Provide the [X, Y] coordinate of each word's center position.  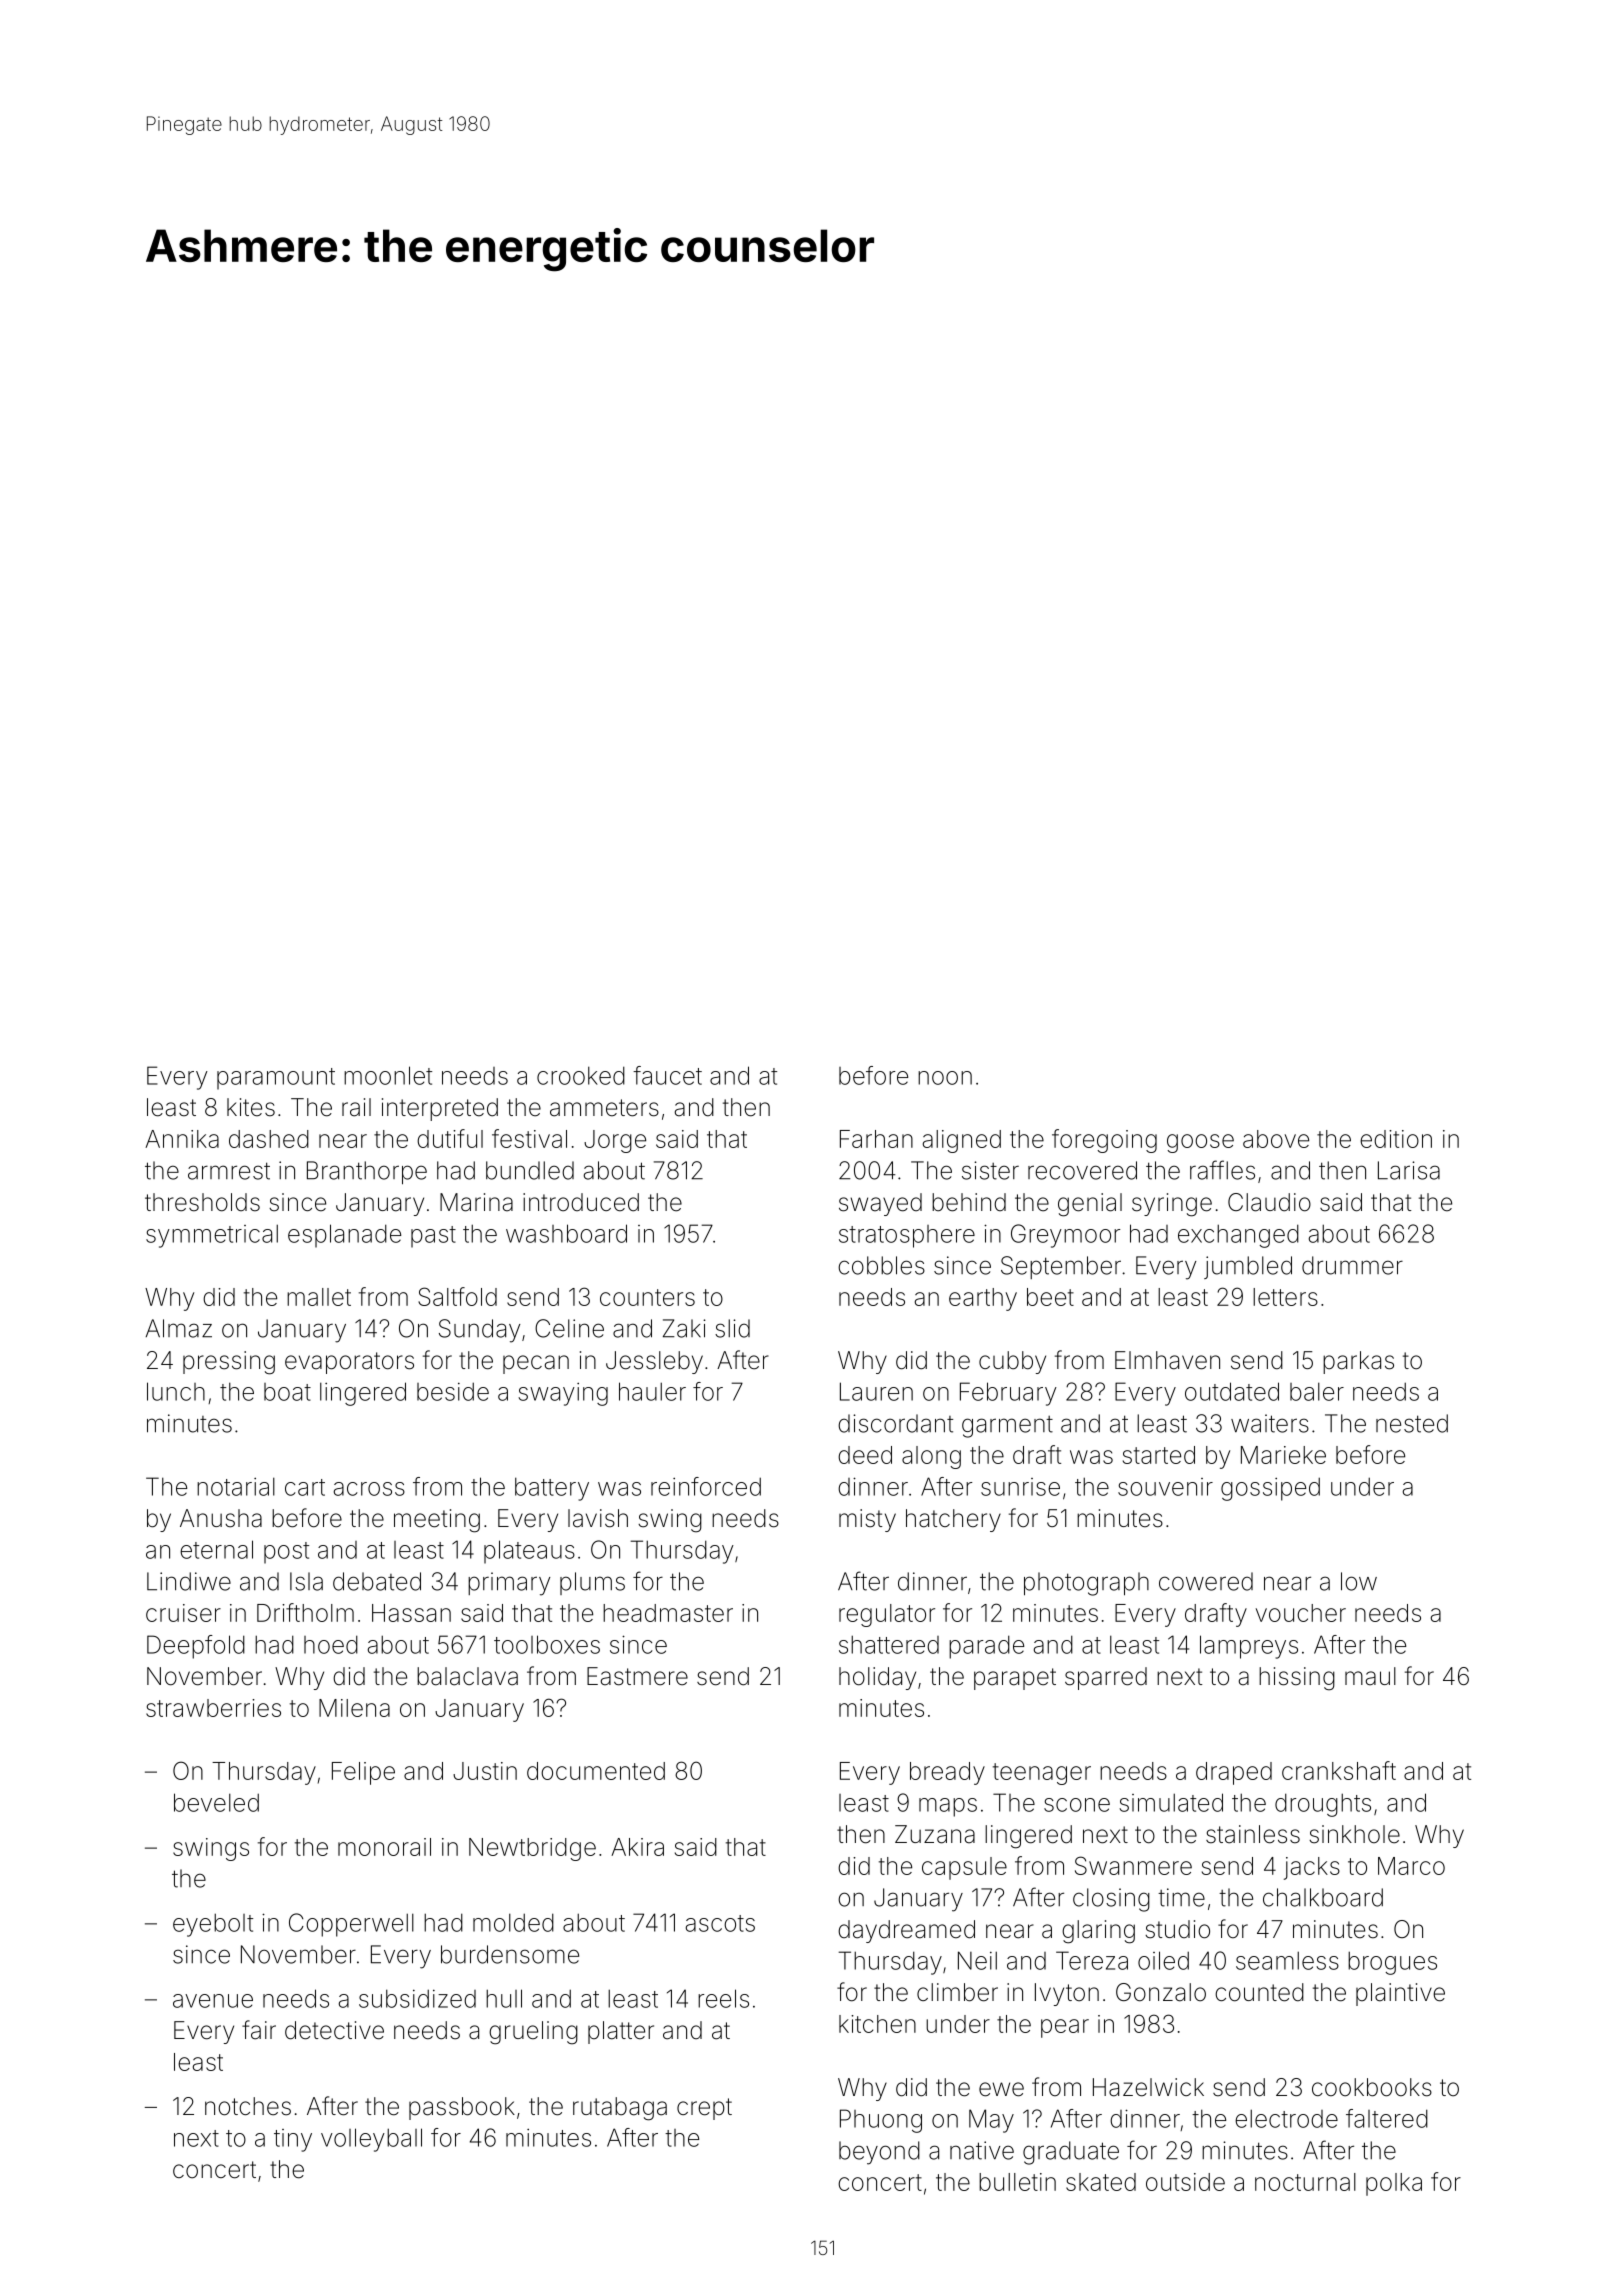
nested [1412, 1423]
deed [865, 1455]
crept [704, 2109]
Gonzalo [1161, 1992]
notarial [236, 1486]
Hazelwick [1148, 2087]
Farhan [876, 1139]
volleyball [371, 2140]
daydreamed [906, 1931]
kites [251, 1107]
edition [1396, 1139]
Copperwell [351, 1925]
